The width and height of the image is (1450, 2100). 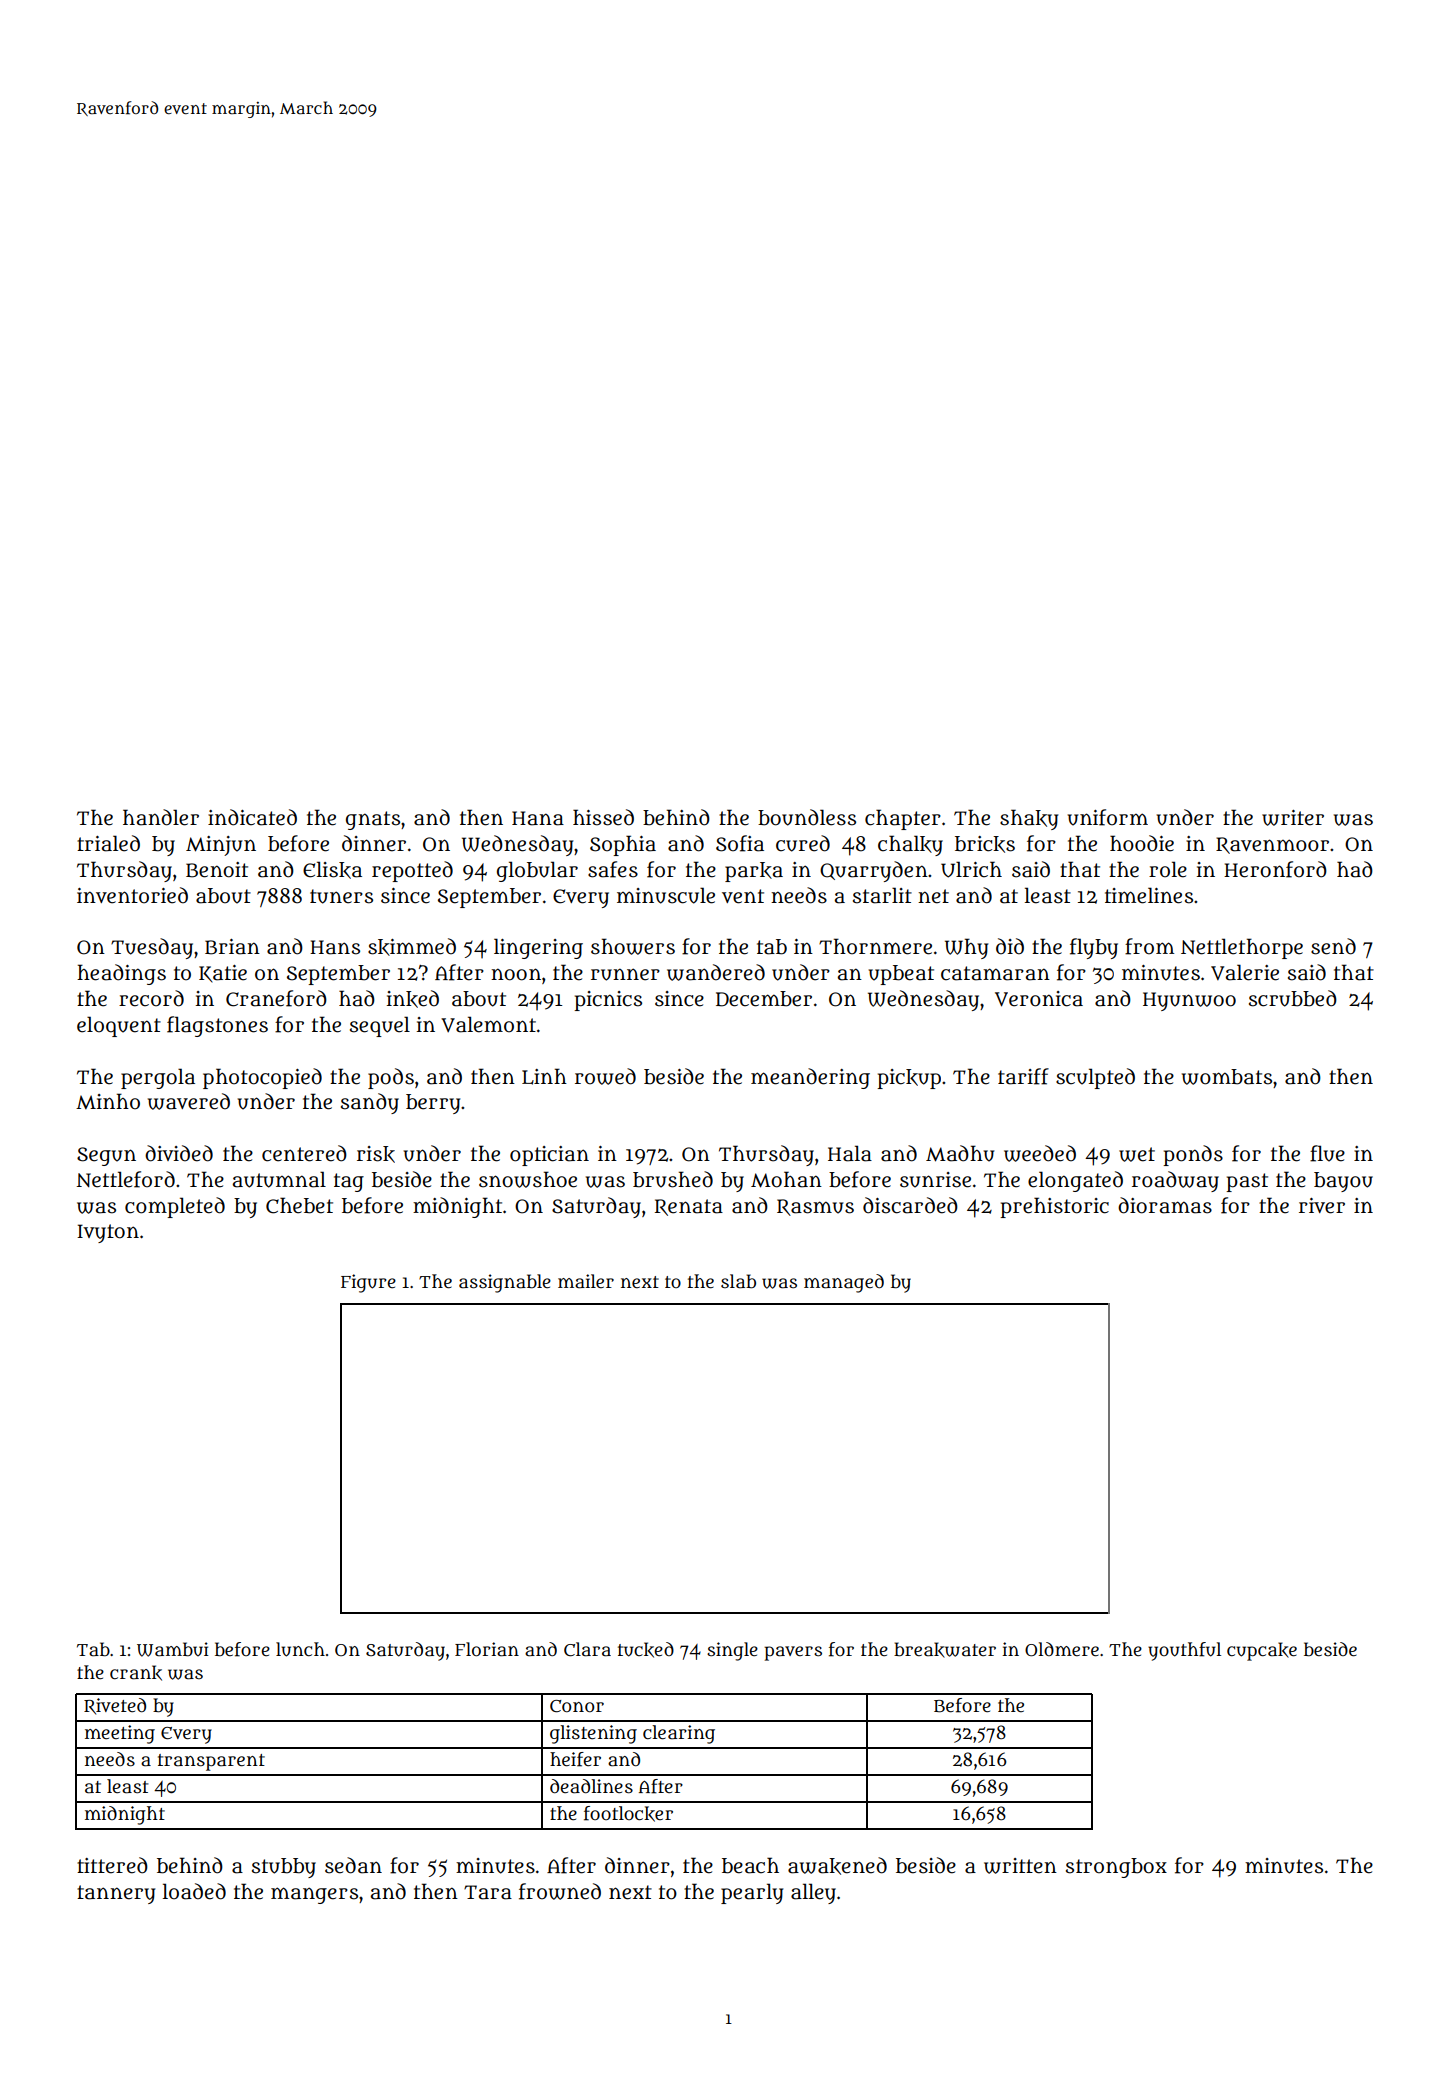 What do you see at coordinates (1262, 1651) in the image?
I see `cupcake` at bounding box center [1262, 1651].
